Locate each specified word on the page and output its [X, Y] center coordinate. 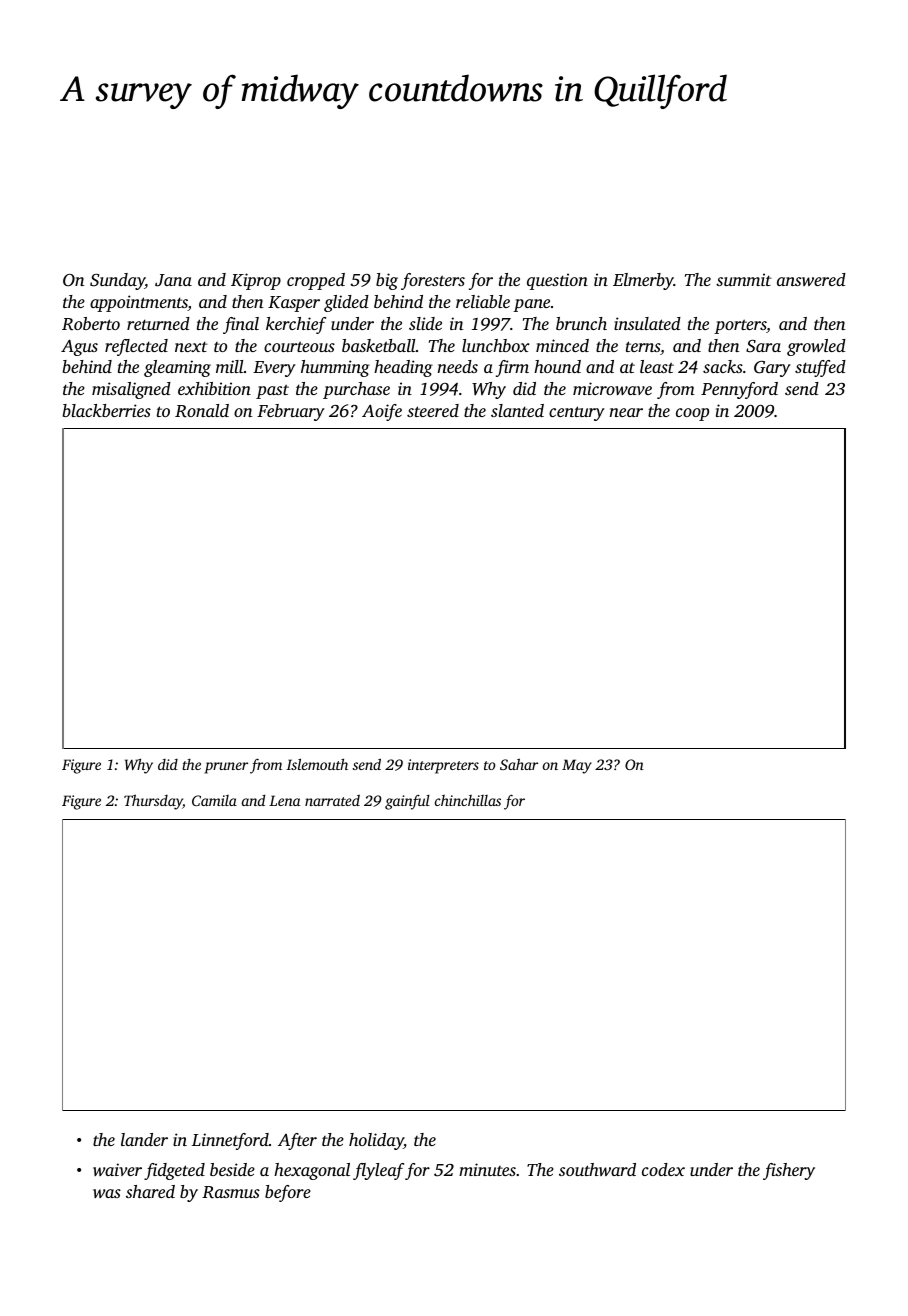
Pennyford [739, 390]
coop [692, 414]
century [577, 413]
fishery [789, 1171]
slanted [517, 410]
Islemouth [317, 764]
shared [150, 1191]
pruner [226, 768]
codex [663, 1169]
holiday [376, 1141]
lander [144, 1139]
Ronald [202, 411]
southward [597, 1169]
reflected [136, 347]
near [626, 412]
